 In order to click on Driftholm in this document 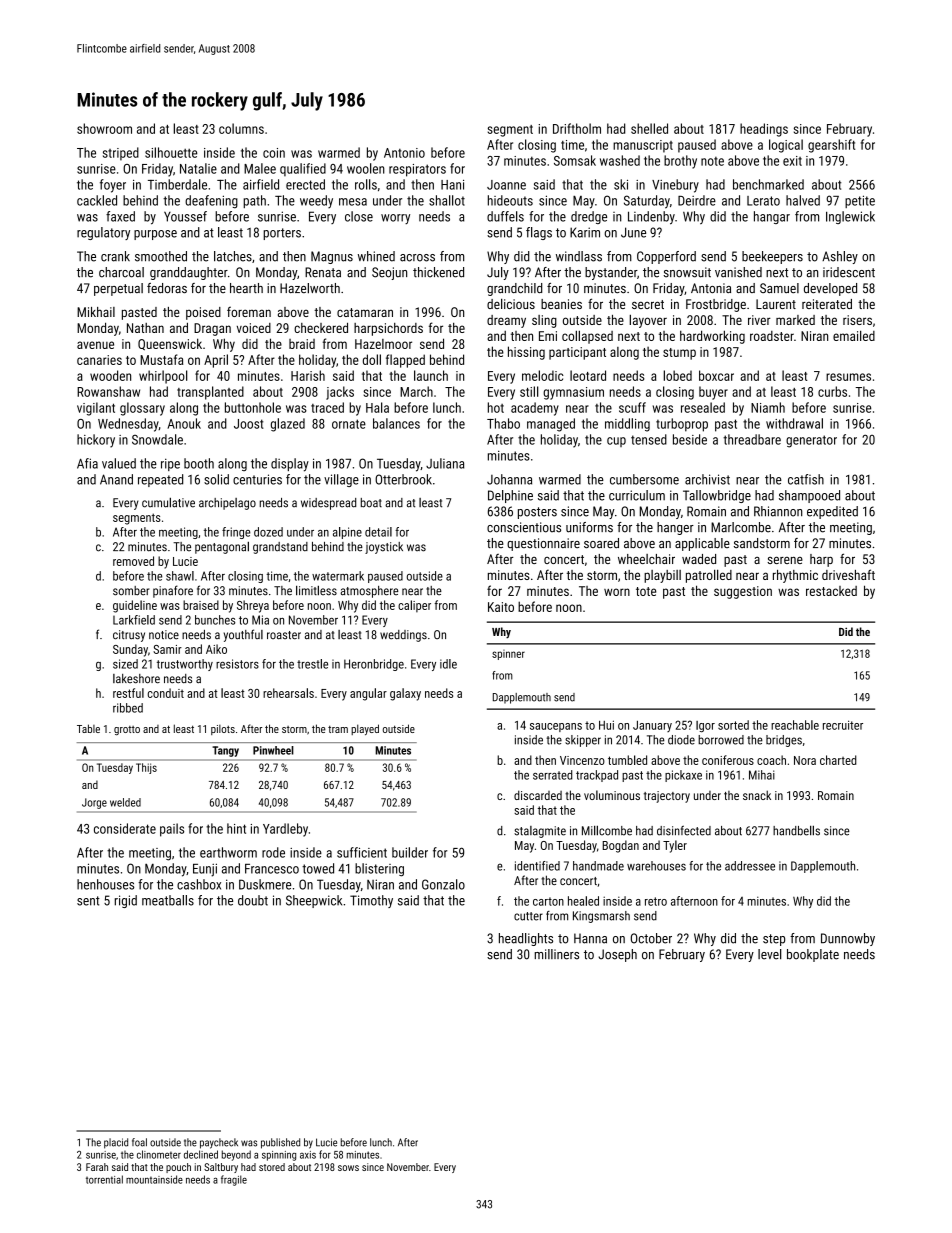, I will do `click(577, 128)`.
